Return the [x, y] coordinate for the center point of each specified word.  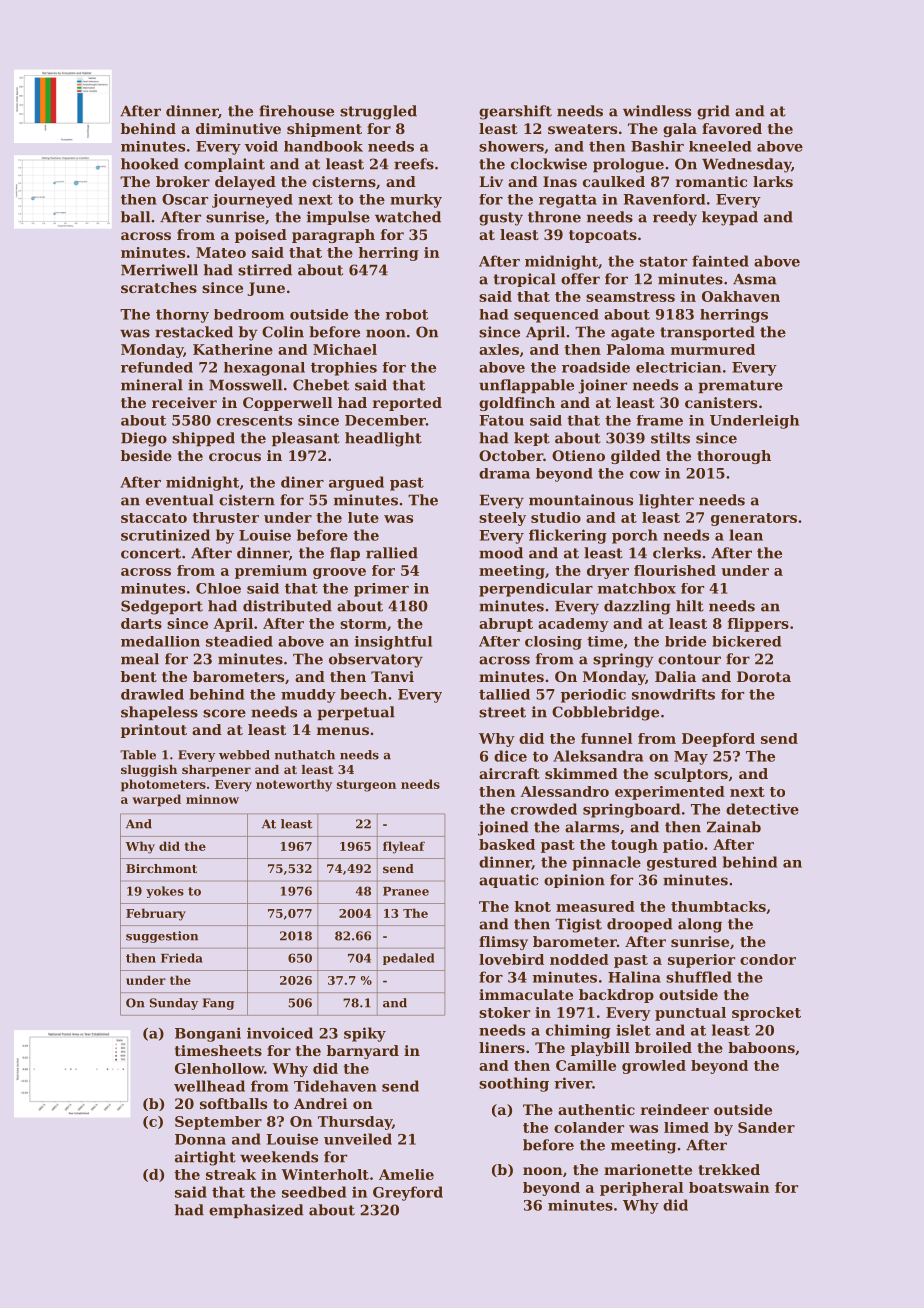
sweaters [582, 129]
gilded [636, 457]
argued [356, 483]
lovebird [511, 959]
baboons [761, 1047]
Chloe [218, 588]
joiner [602, 386]
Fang [218, 1004]
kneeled [720, 146]
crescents [254, 420]
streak [231, 1174]
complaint [224, 165]
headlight [383, 439]
